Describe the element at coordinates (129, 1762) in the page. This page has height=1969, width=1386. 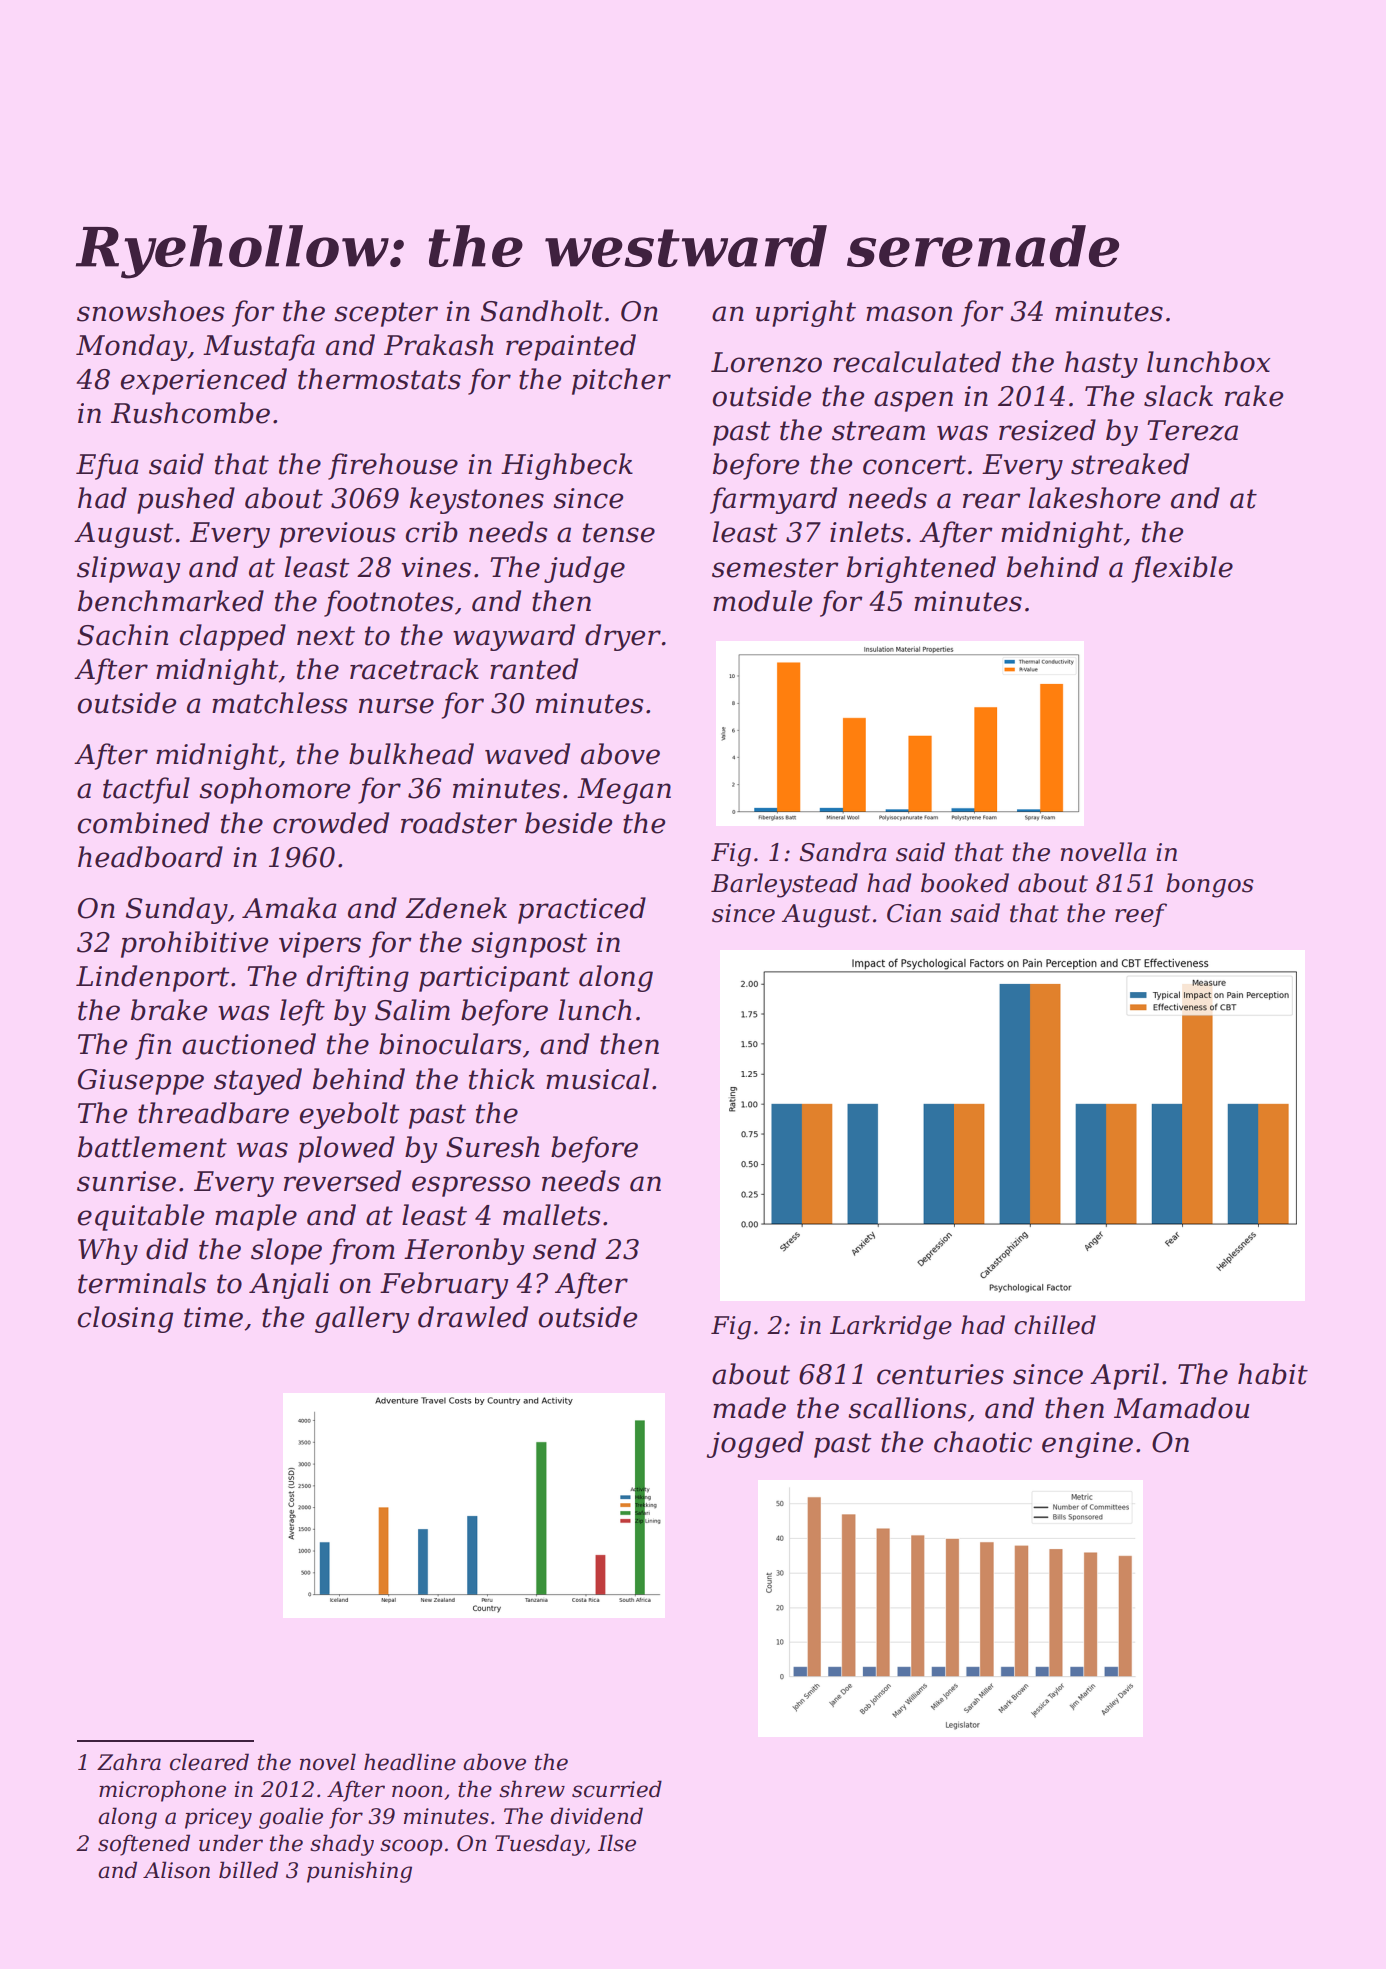
I see `Zahra` at that location.
